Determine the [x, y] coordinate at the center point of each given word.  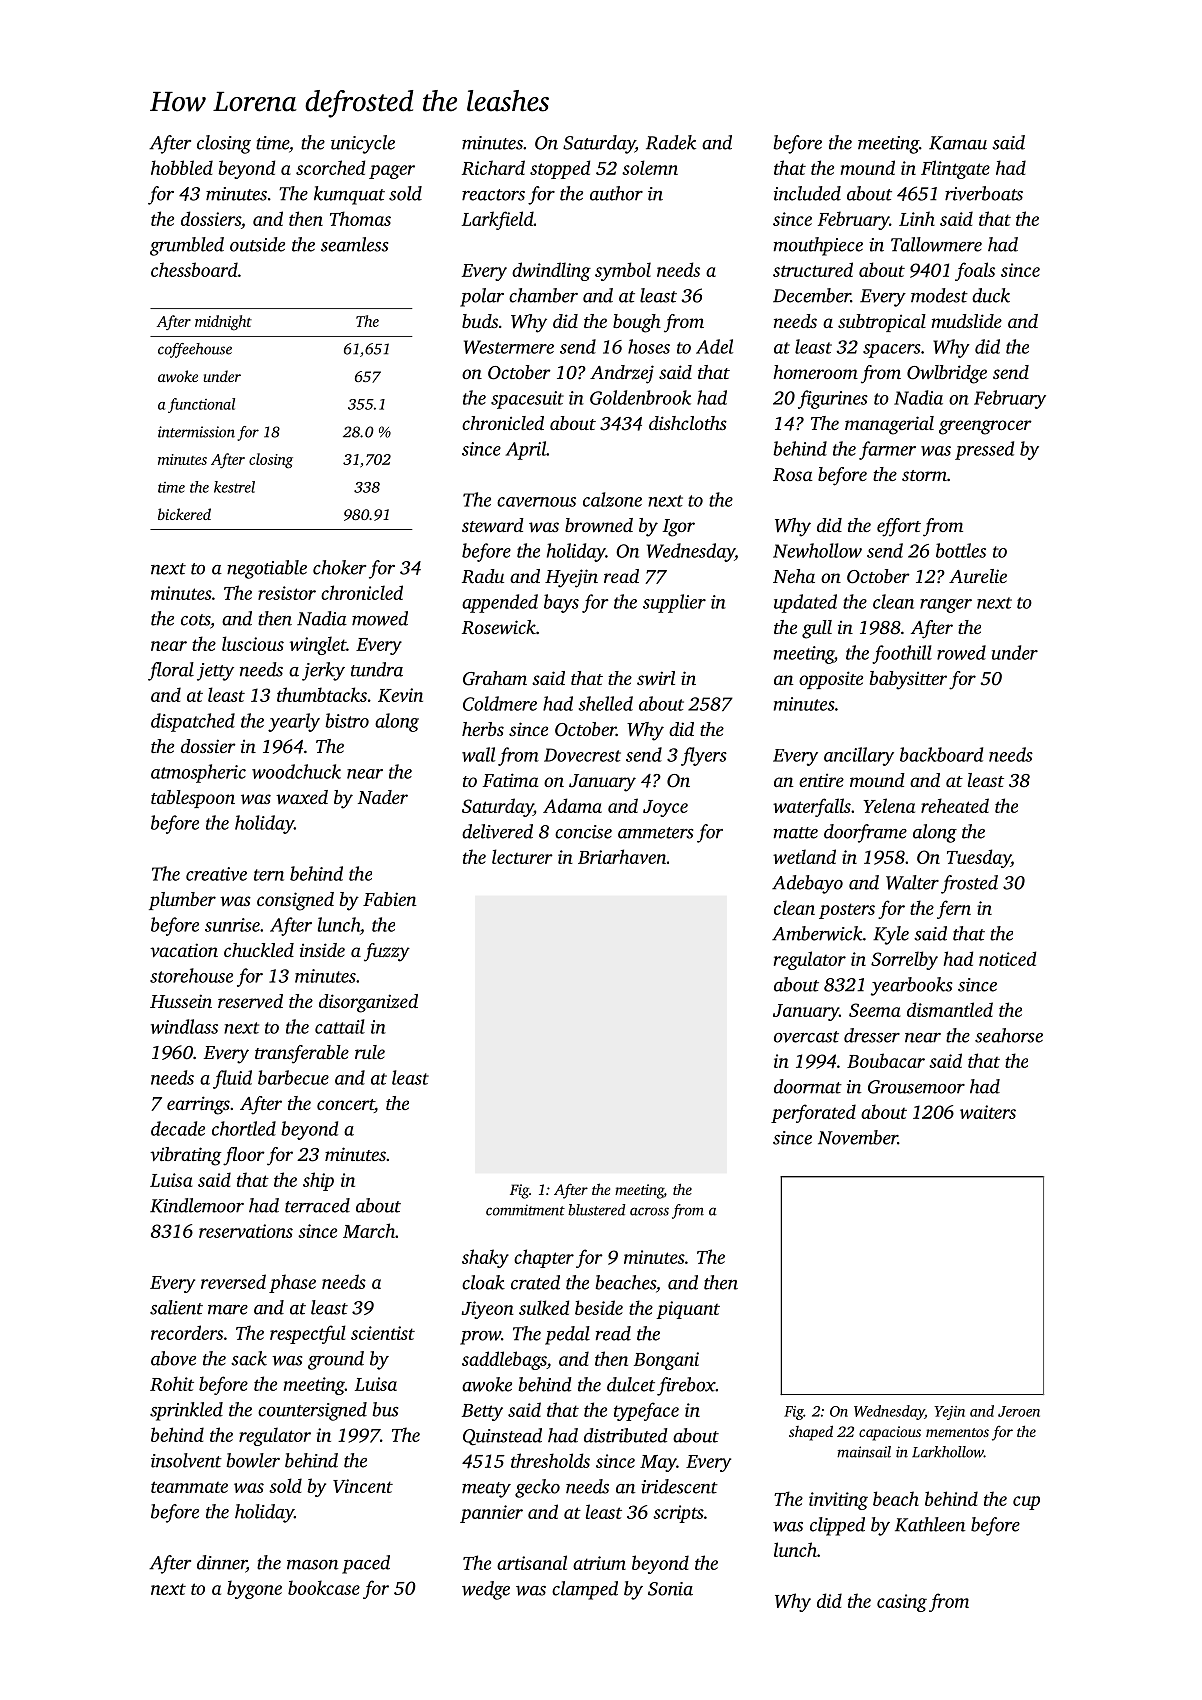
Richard [493, 167]
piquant [688, 1310]
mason [312, 1565]
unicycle [363, 144]
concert [345, 1104]
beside [599, 1307]
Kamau [958, 143]
